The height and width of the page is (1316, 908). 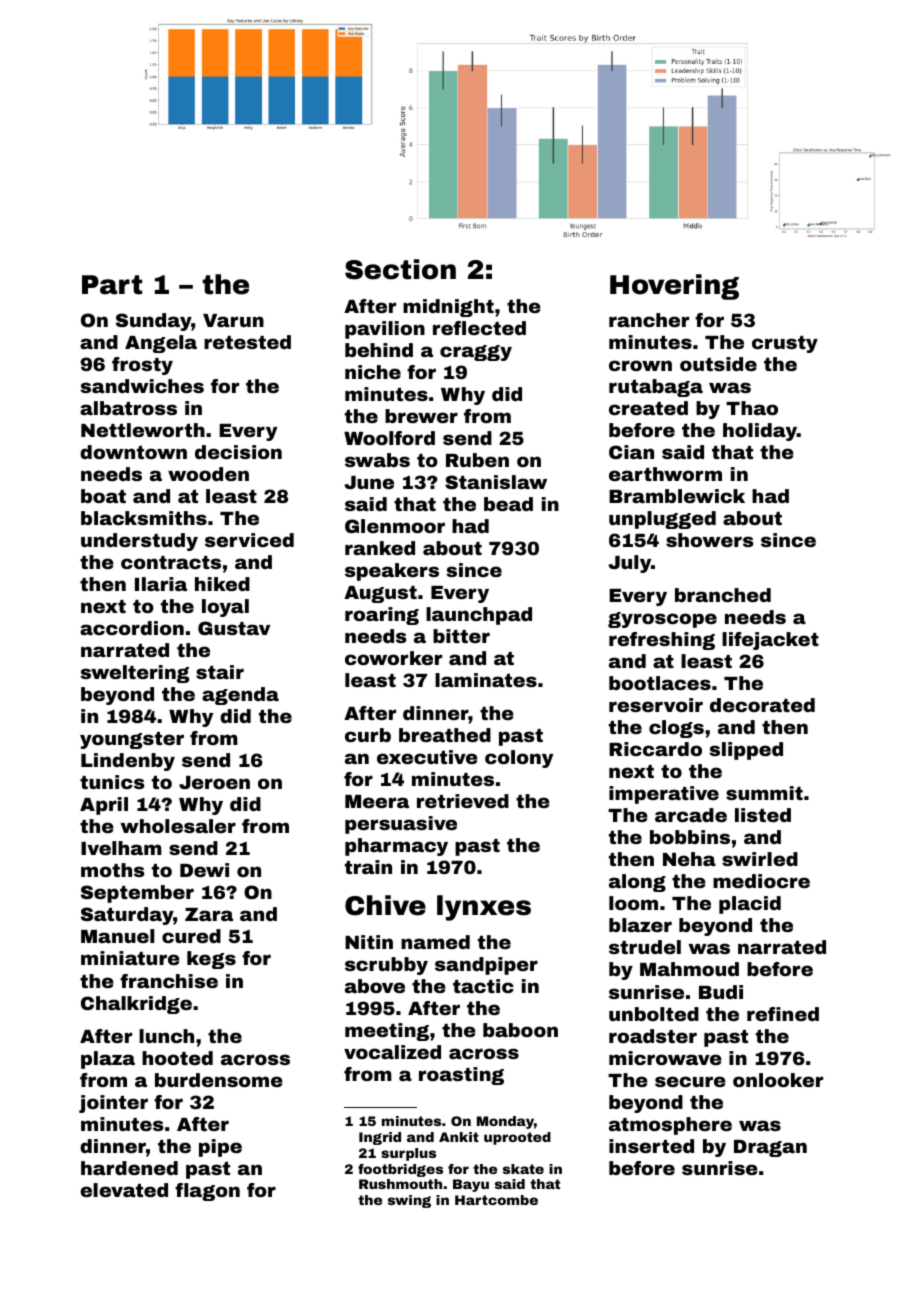 What do you see at coordinates (496, 1200) in the page?
I see `Hartcombe` at bounding box center [496, 1200].
